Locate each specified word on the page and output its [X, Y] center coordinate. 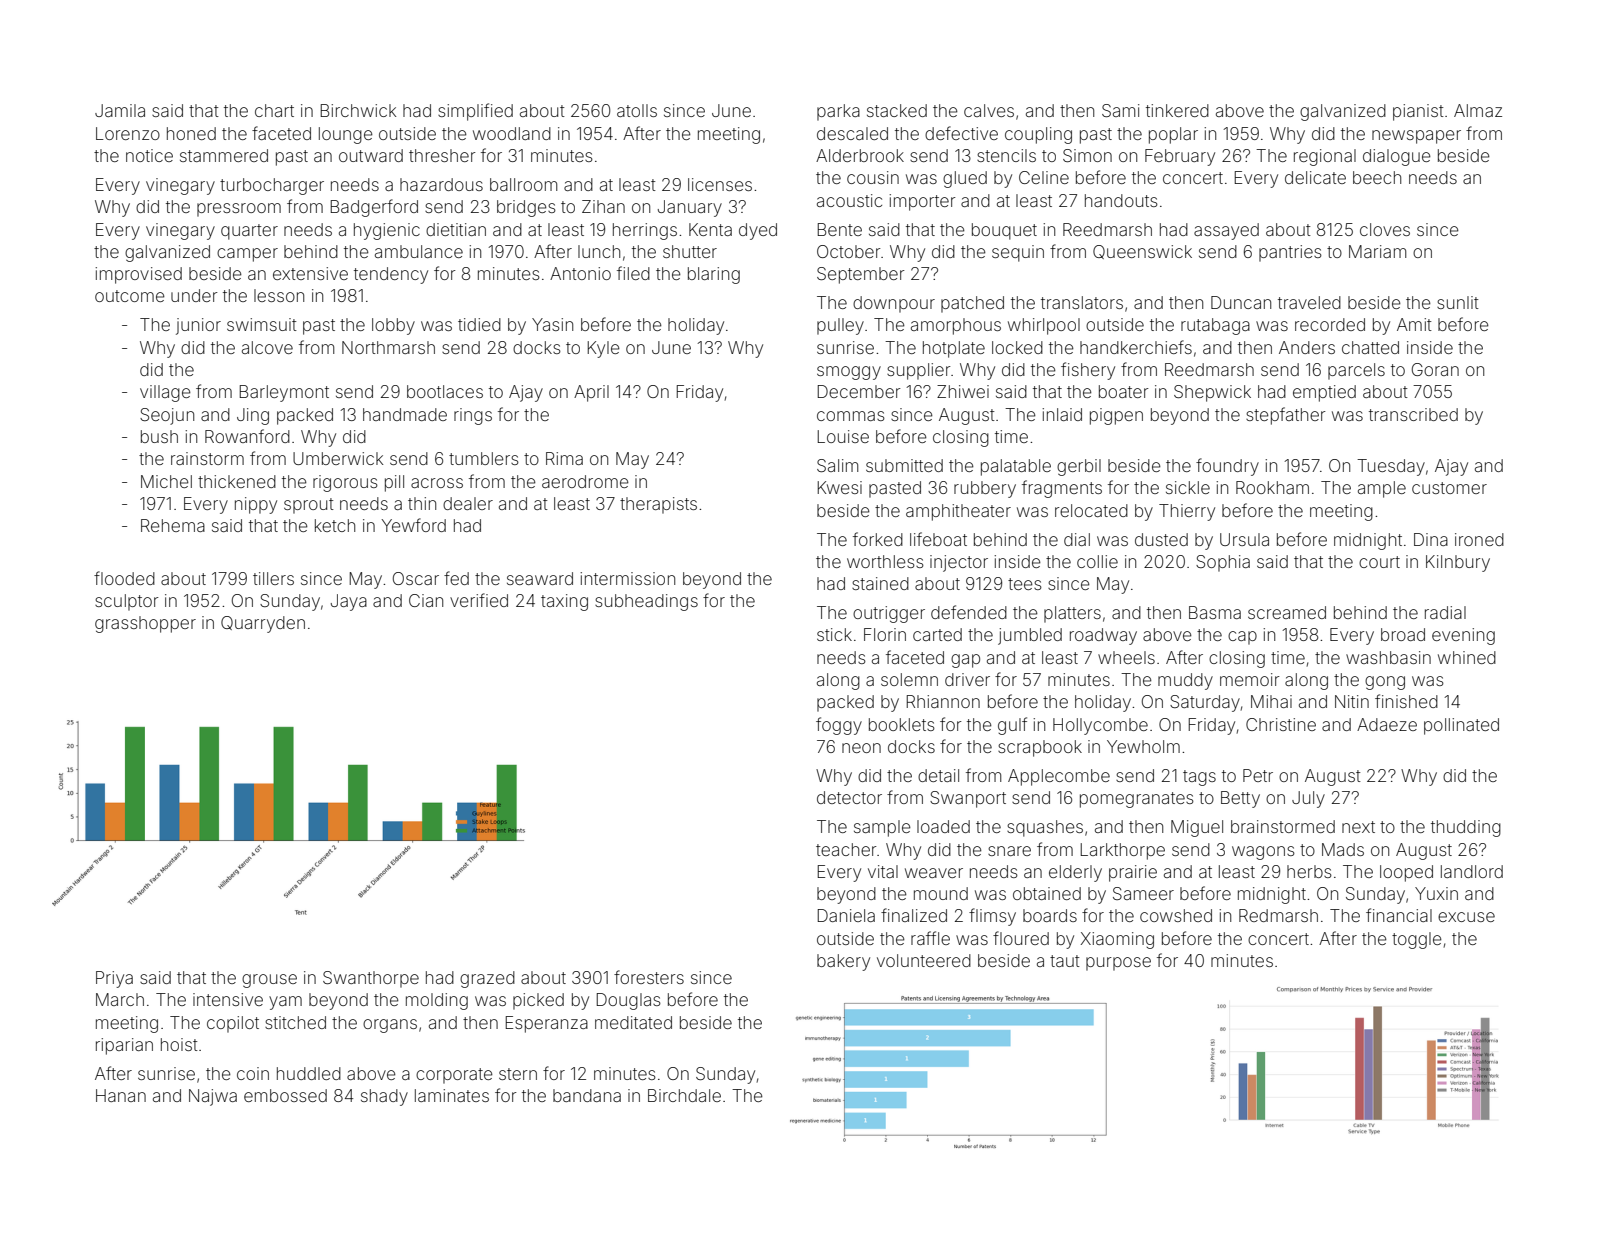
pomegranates [1137, 800]
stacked [897, 110]
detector [849, 797]
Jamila [120, 110]
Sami [1120, 110]
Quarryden [263, 624]
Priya [114, 979]
